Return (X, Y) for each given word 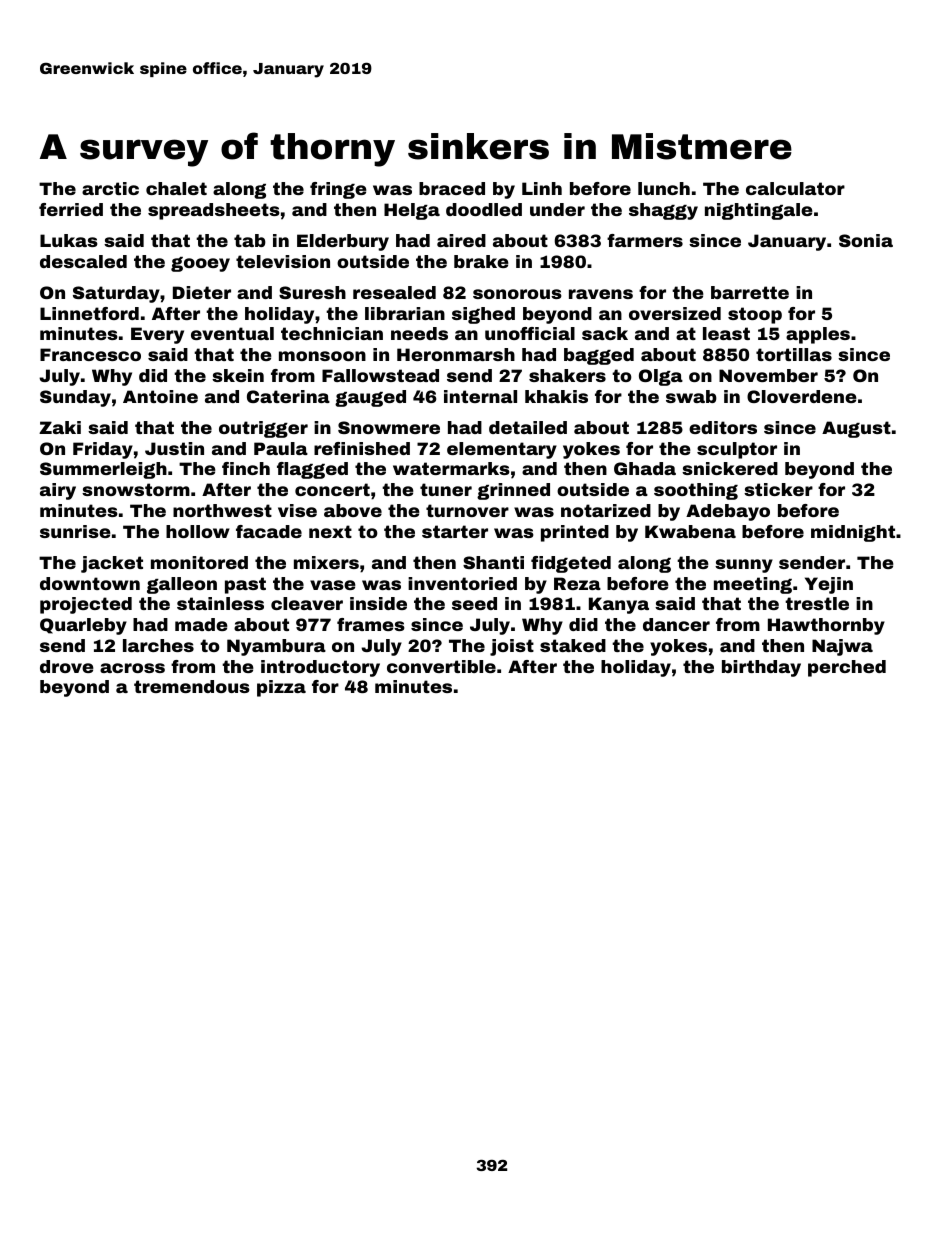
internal (480, 396)
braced (452, 188)
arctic (110, 188)
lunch (664, 188)
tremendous (192, 686)
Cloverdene (802, 396)
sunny (744, 566)
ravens (601, 294)
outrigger (263, 429)
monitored (199, 562)
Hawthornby (826, 626)
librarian (405, 313)
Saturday (116, 294)
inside (378, 603)
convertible (441, 666)
